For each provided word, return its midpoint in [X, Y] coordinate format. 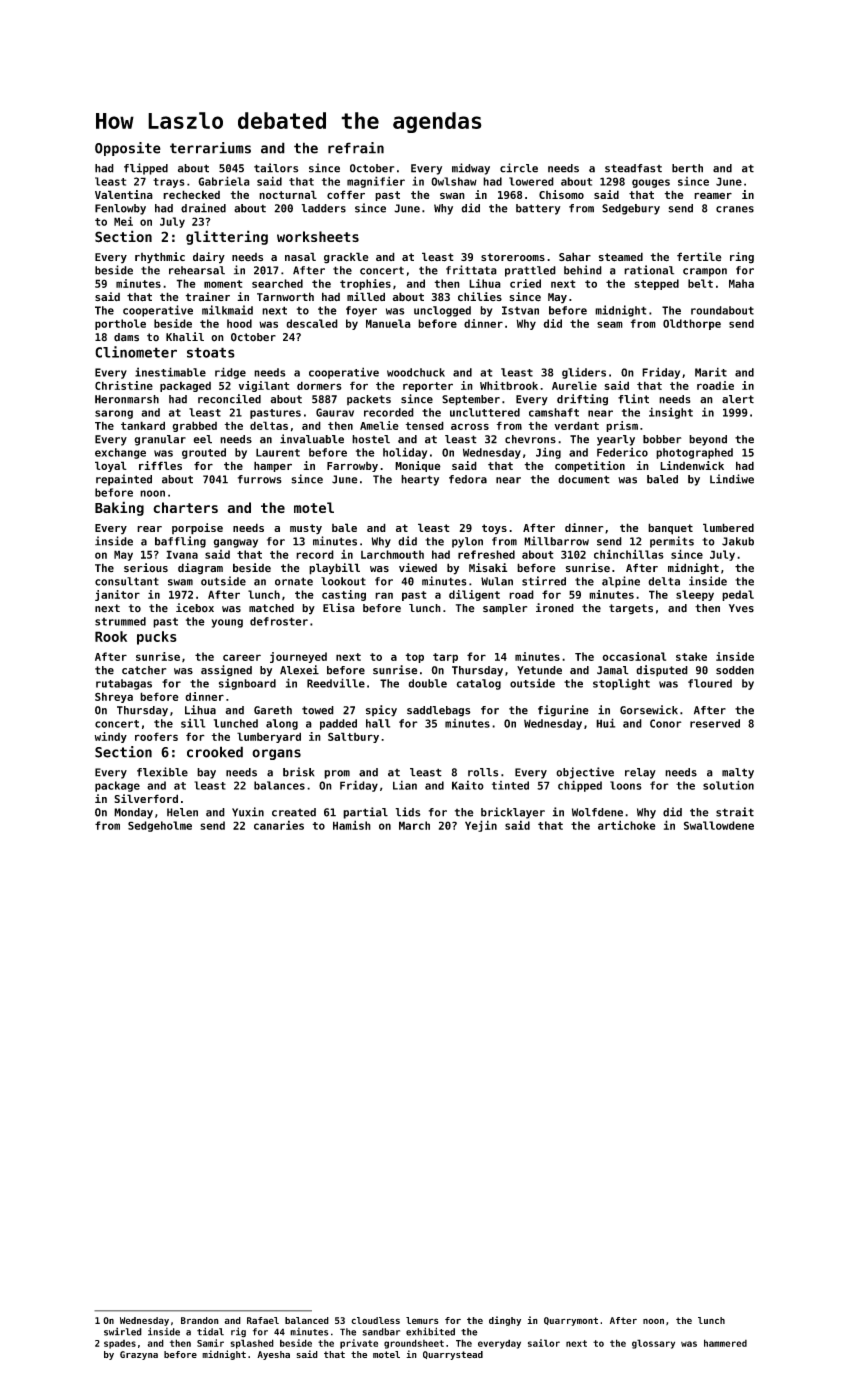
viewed [418, 567]
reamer [713, 195]
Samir [210, 1343]
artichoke [627, 825]
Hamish [352, 825]
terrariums [210, 148]
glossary [653, 1344]
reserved [715, 723]
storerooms [513, 257]
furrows [260, 479]
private [359, 1344]
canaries [279, 825]
